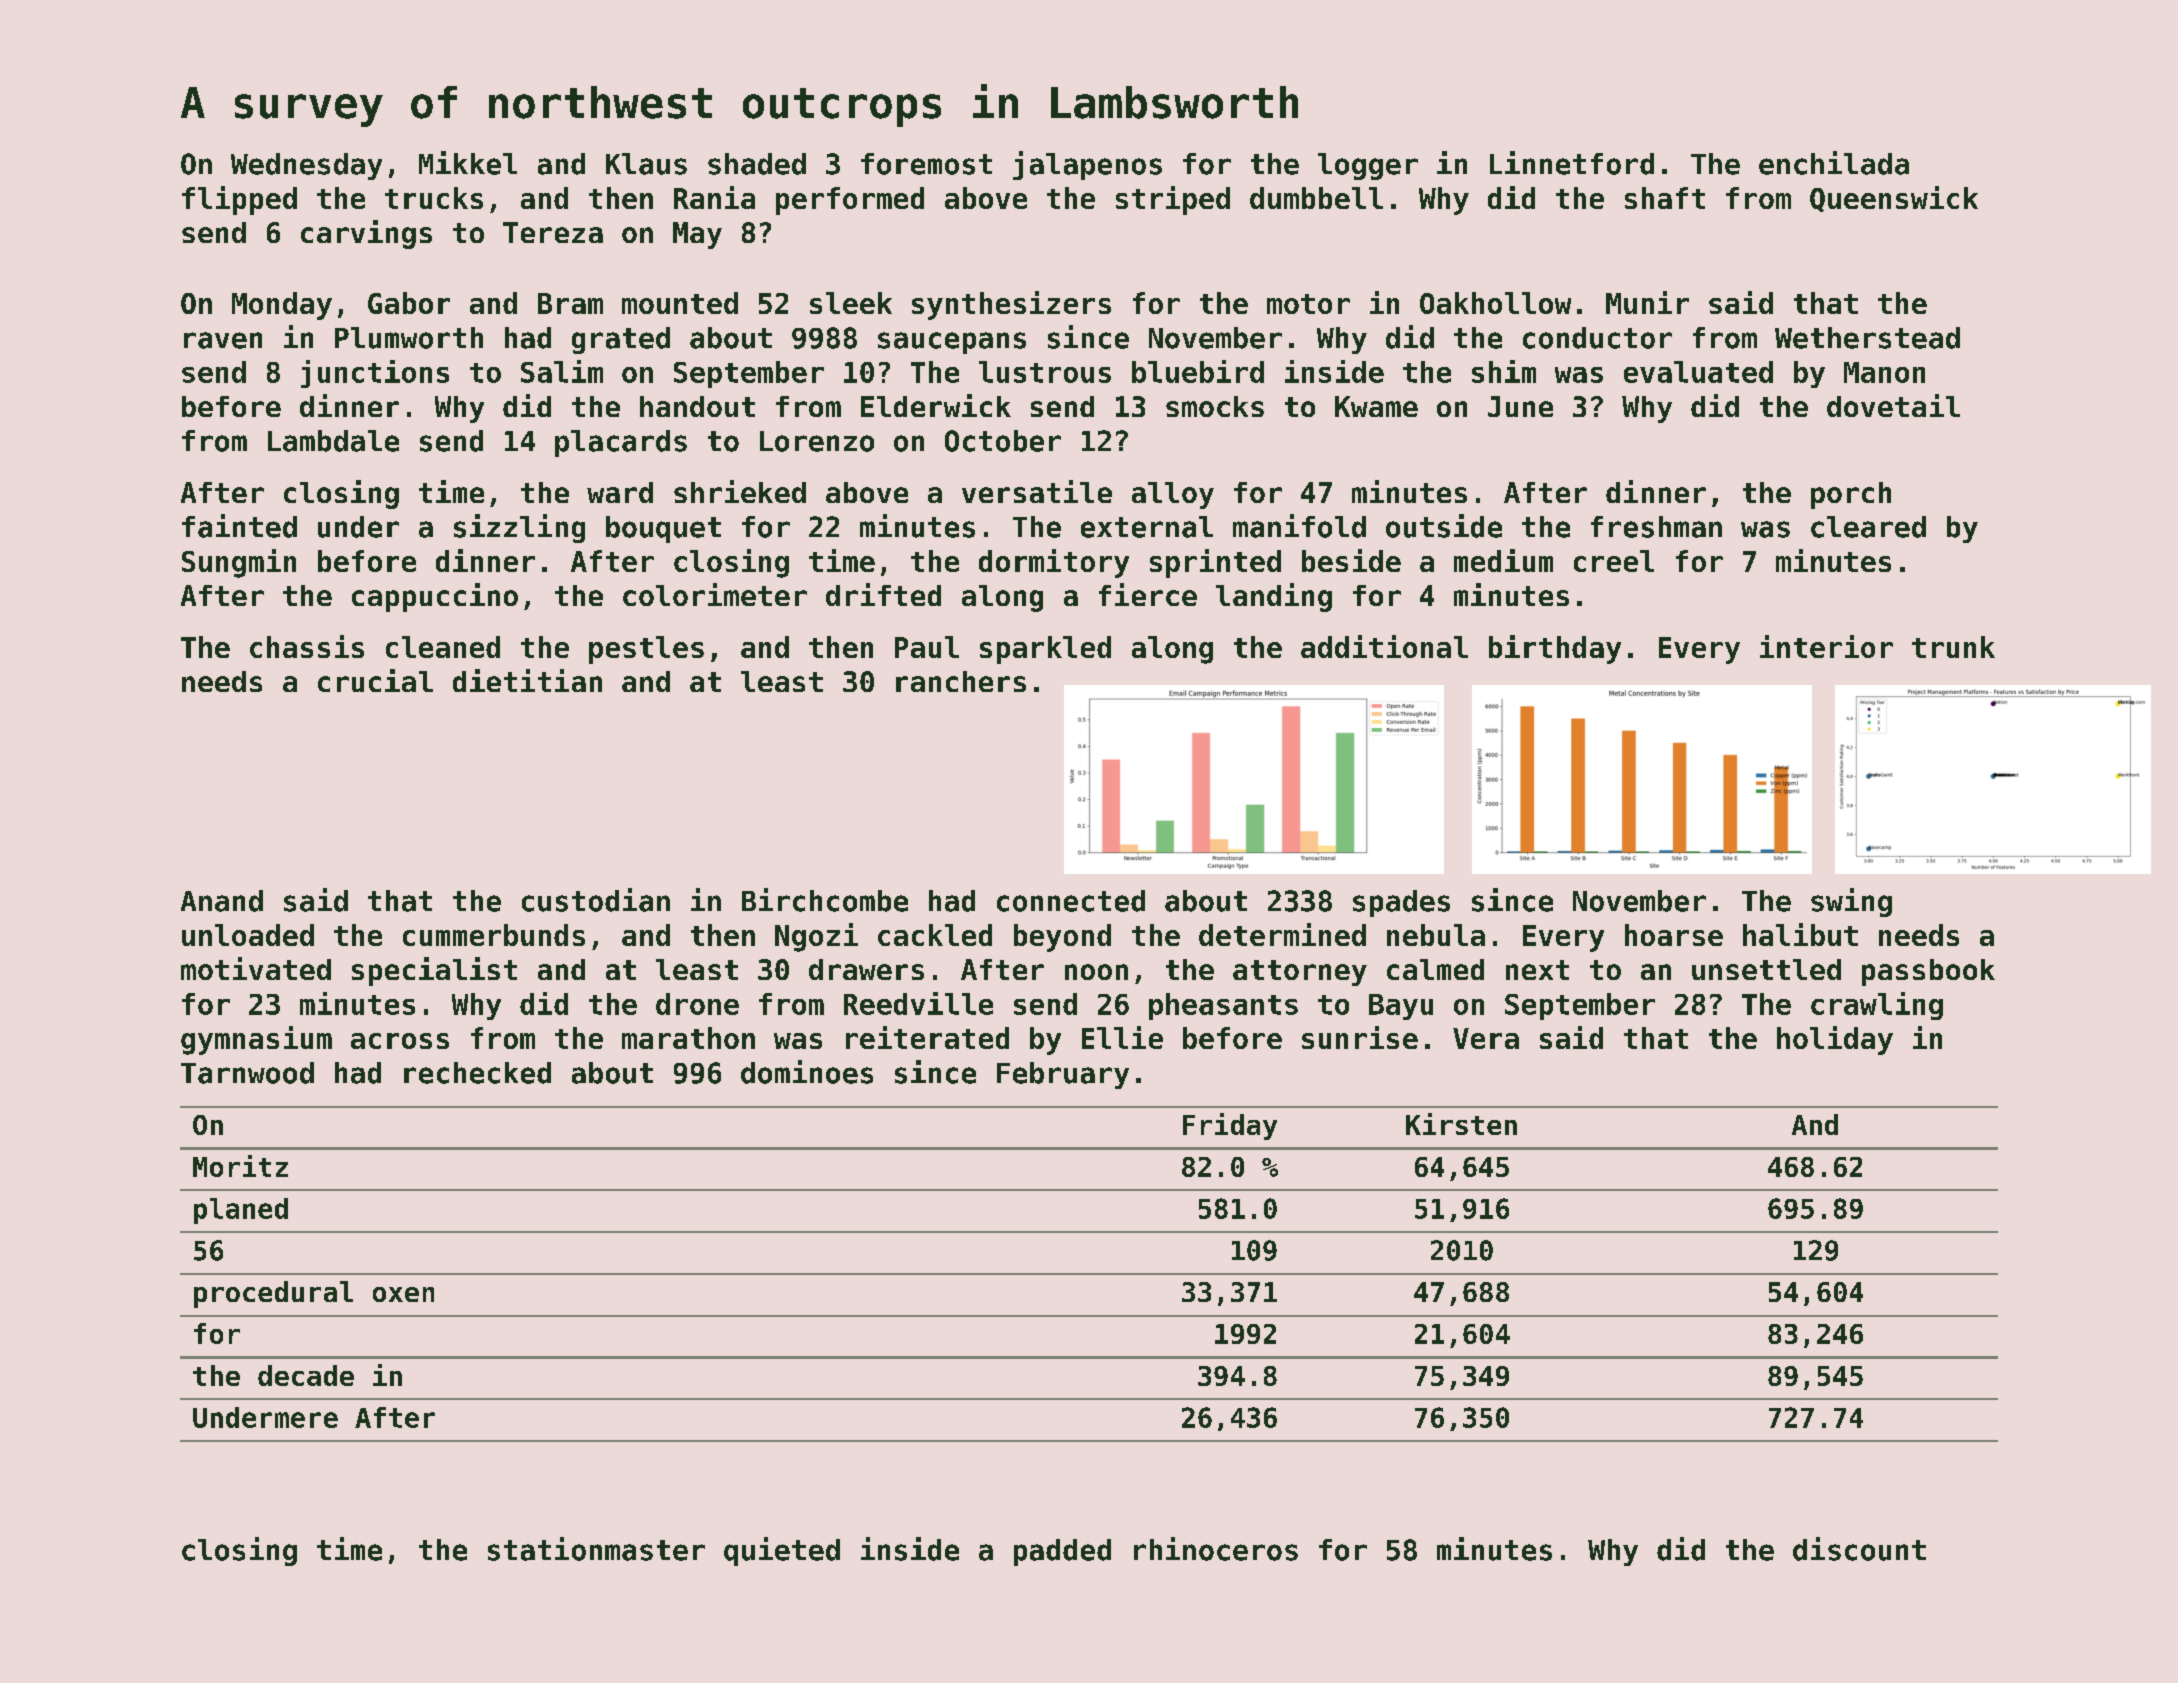 The width and height of the screenshot is (2178, 1683). What do you see at coordinates (807, 1072) in the screenshot?
I see `dominoes` at bounding box center [807, 1072].
